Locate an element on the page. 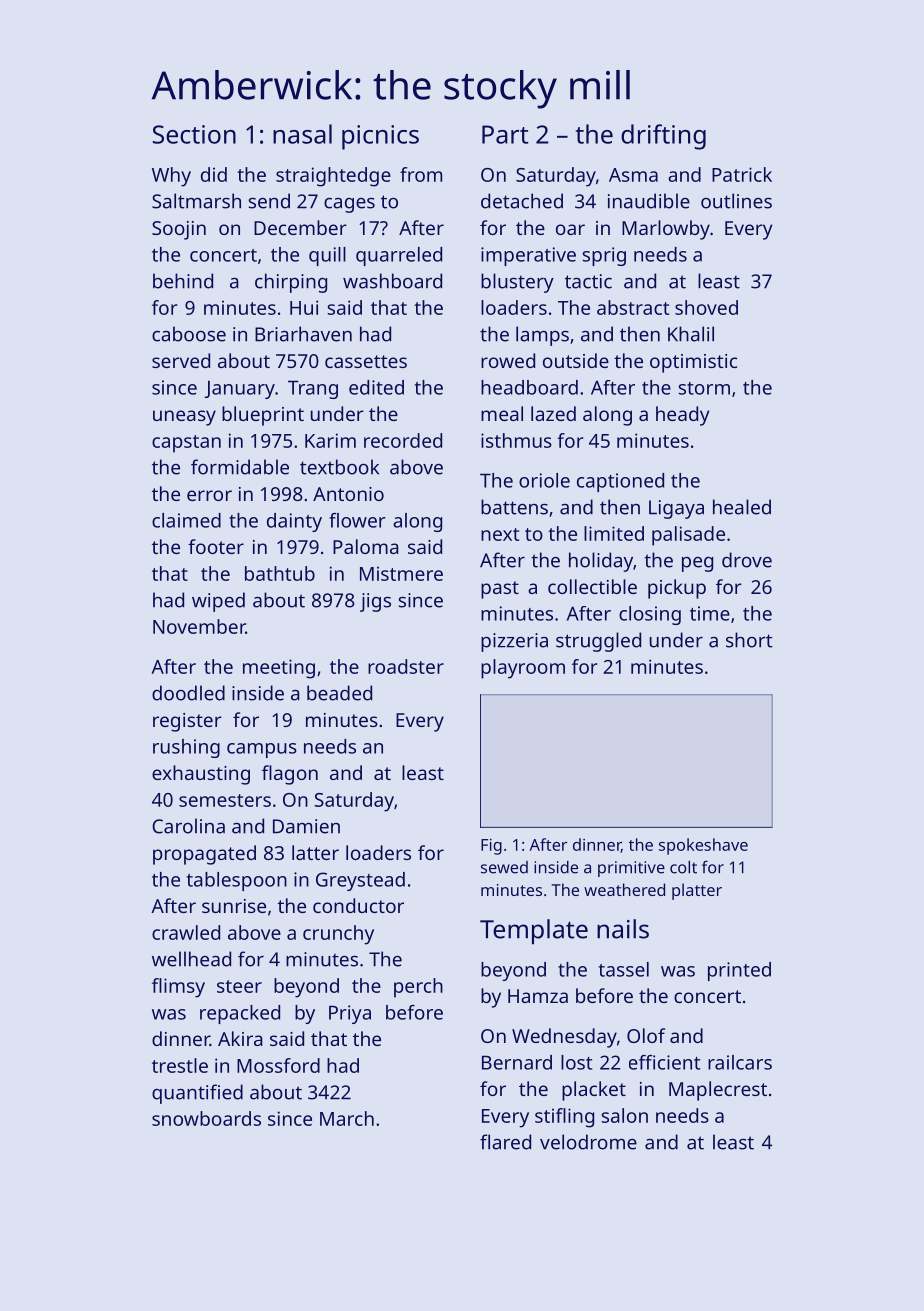 The image size is (924, 1311). pizzeria is located at coordinates (514, 642).
